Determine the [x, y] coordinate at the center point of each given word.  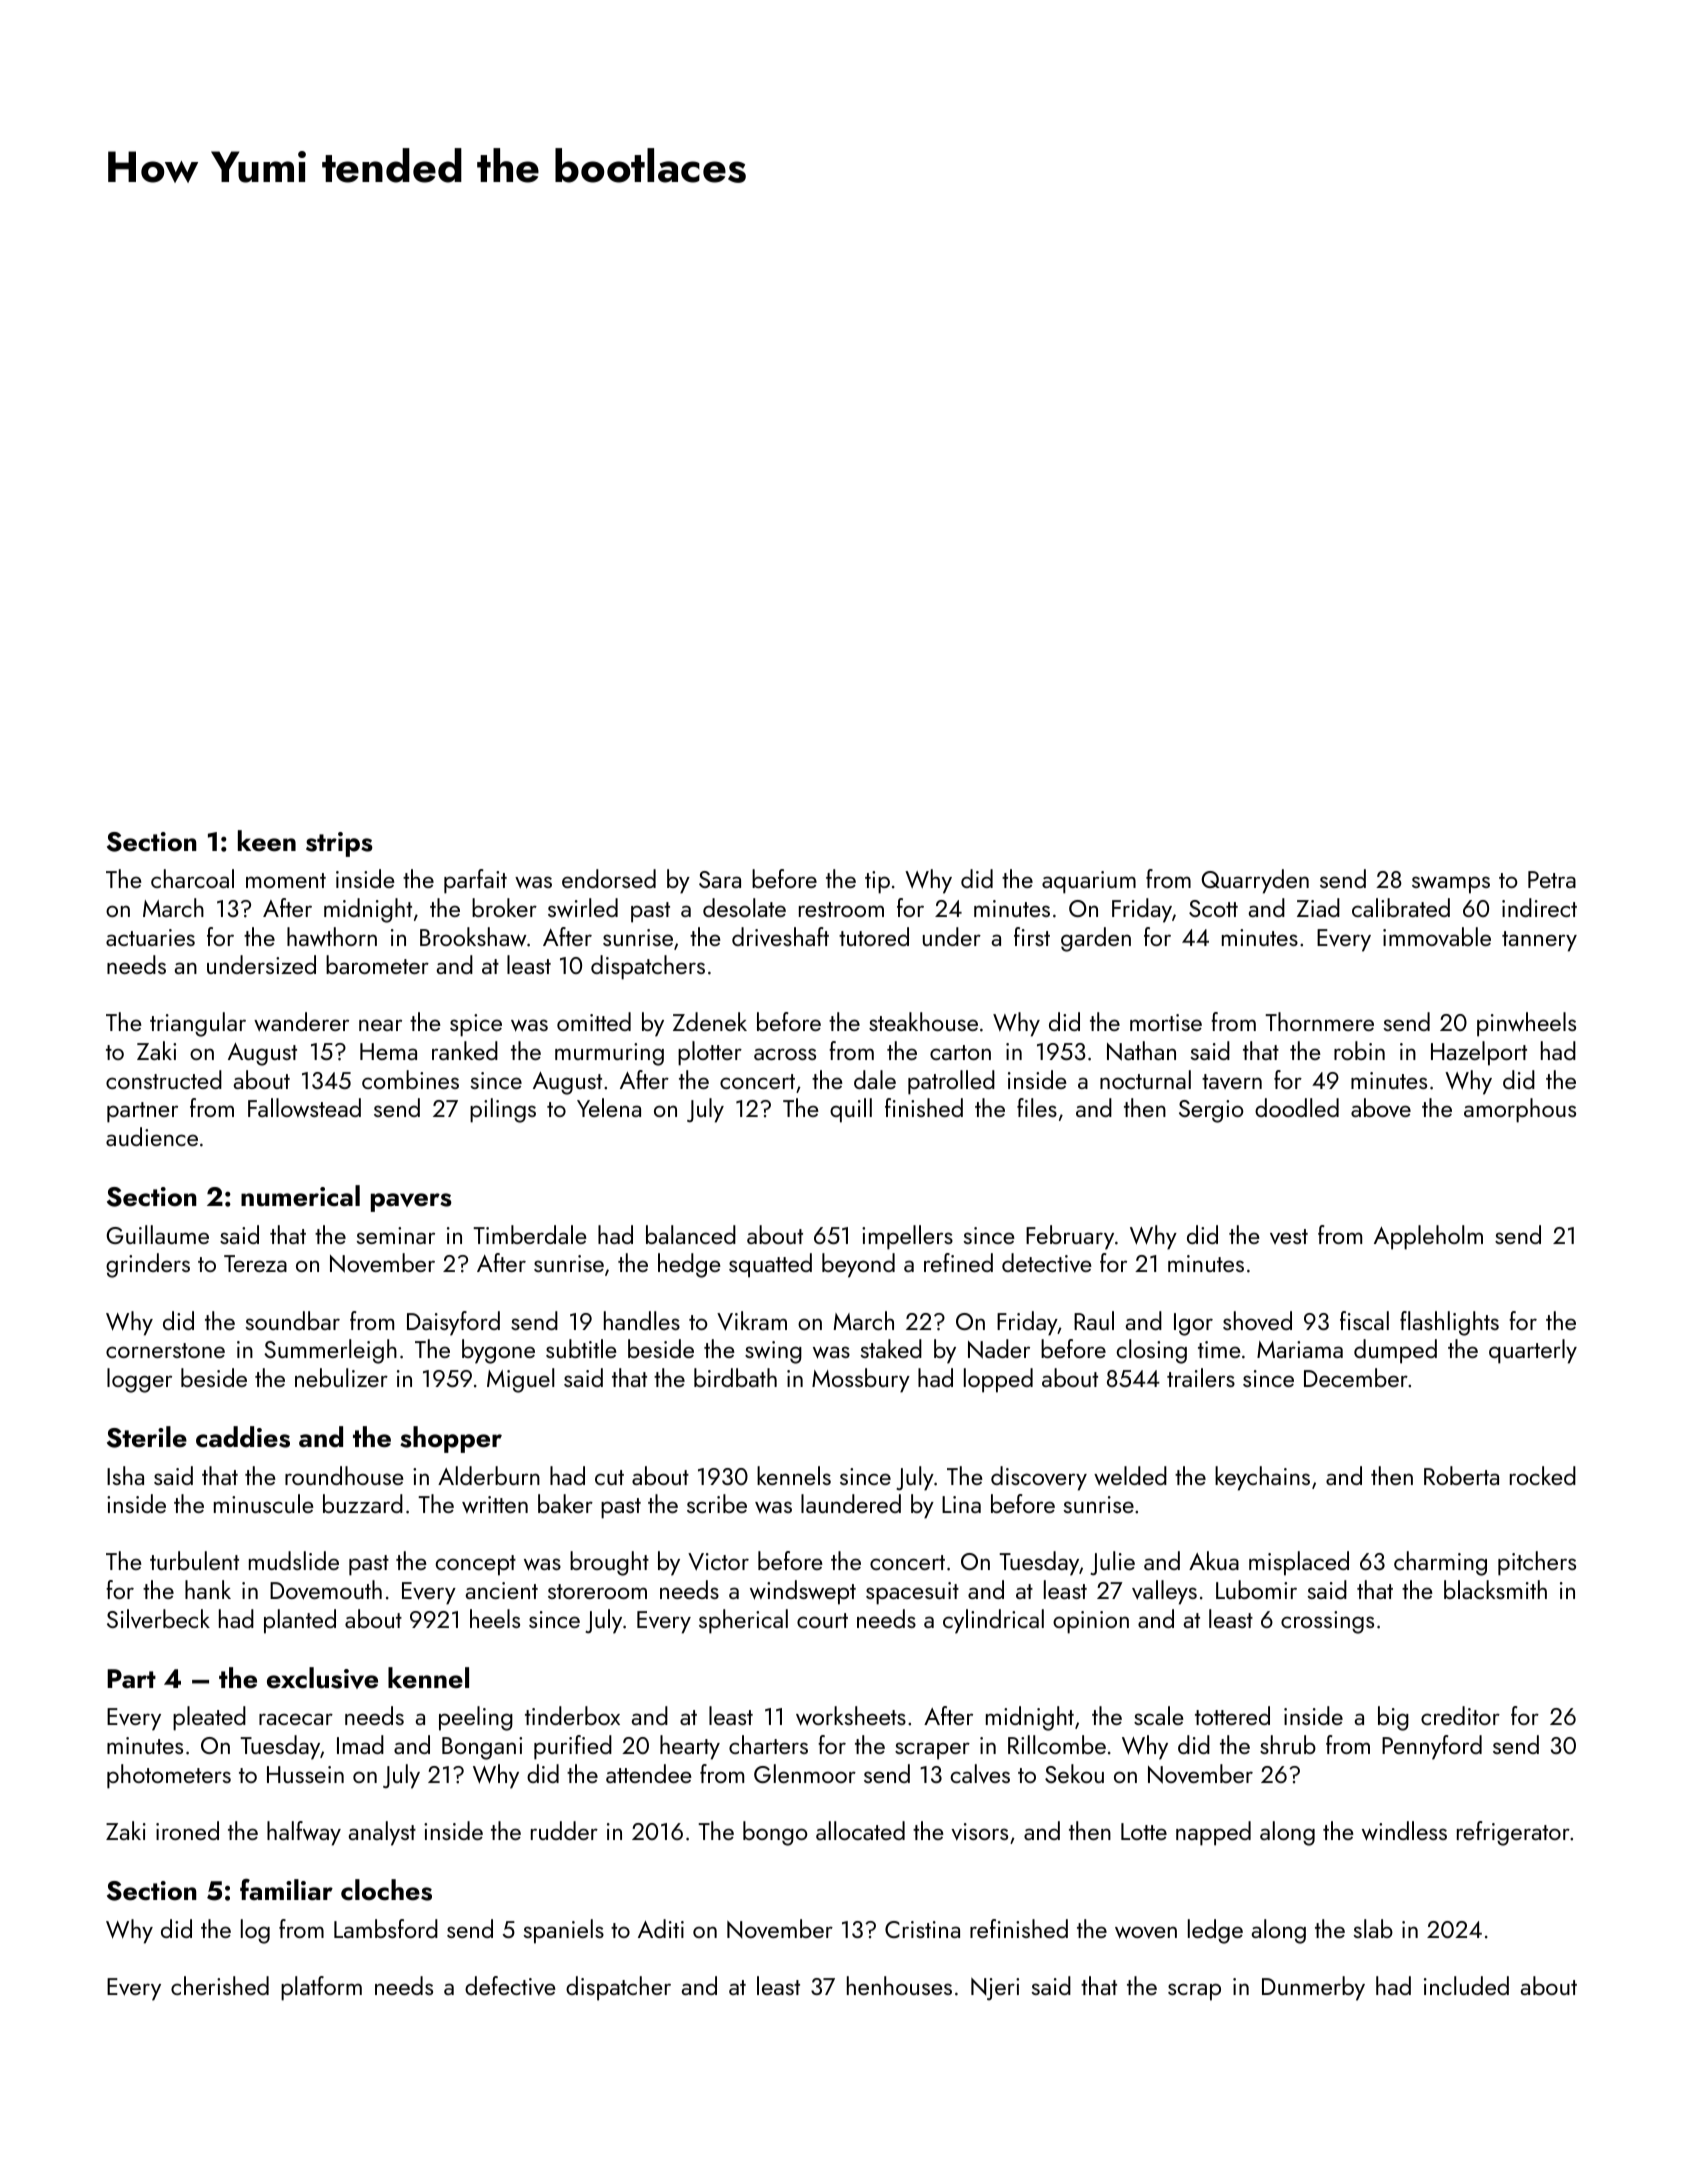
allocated [860, 1830]
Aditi [661, 1928]
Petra [1552, 879]
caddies [243, 1437]
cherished [220, 1985]
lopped [998, 1380]
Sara [720, 879]
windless [1404, 1831]
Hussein [305, 1774]
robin [1359, 1050]
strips [339, 844]
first [1032, 936]
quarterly [1533, 1351]
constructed [164, 1079]
